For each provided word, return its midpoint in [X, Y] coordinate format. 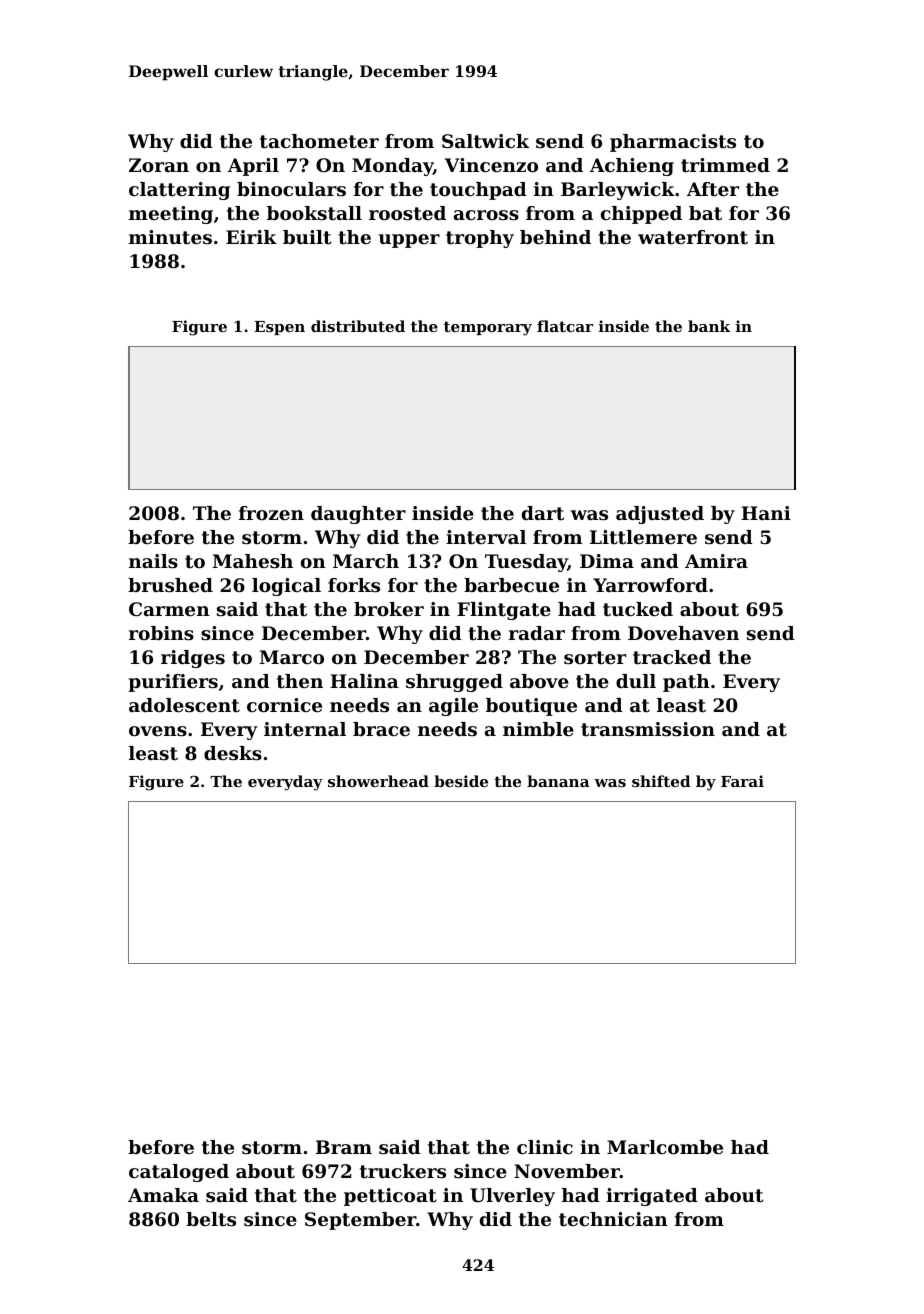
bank [709, 326]
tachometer [319, 141]
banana [558, 781]
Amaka [163, 1195]
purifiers [173, 683]
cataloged [179, 1173]
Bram [344, 1147]
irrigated [652, 1197]
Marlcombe [665, 1147]
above [539, 681]
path [686, 683]
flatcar [565, 326]
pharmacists [673, 143]
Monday [392, 167]
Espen [279, 328]
